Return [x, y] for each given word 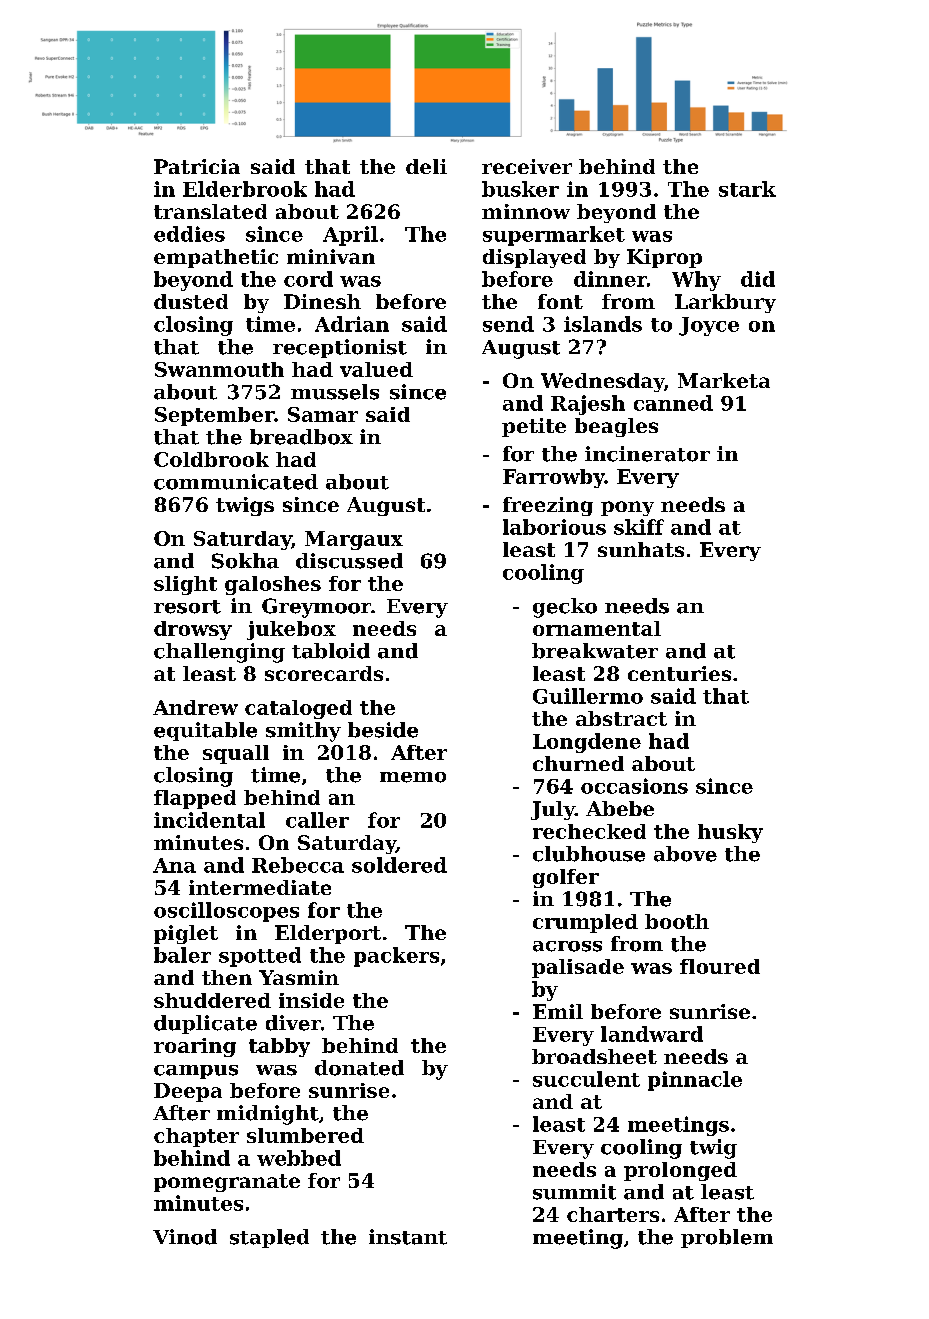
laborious [554, 527]
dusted [191, 301]
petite [534, 427]
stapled [269, 1238]
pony [627, 508]
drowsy [193, 630]
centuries [679, 673]
